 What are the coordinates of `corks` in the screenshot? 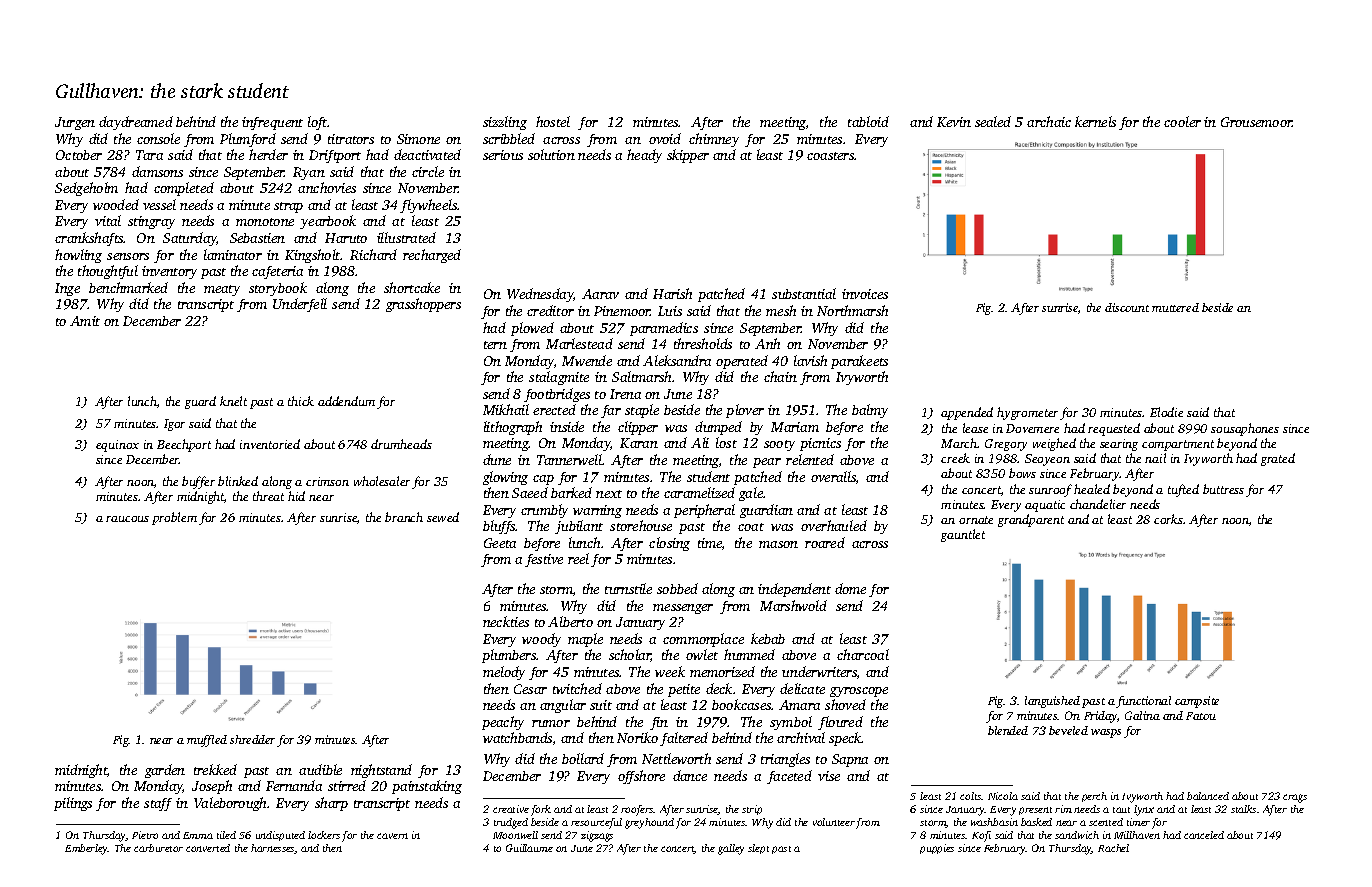 It's located at (1168, 519).
